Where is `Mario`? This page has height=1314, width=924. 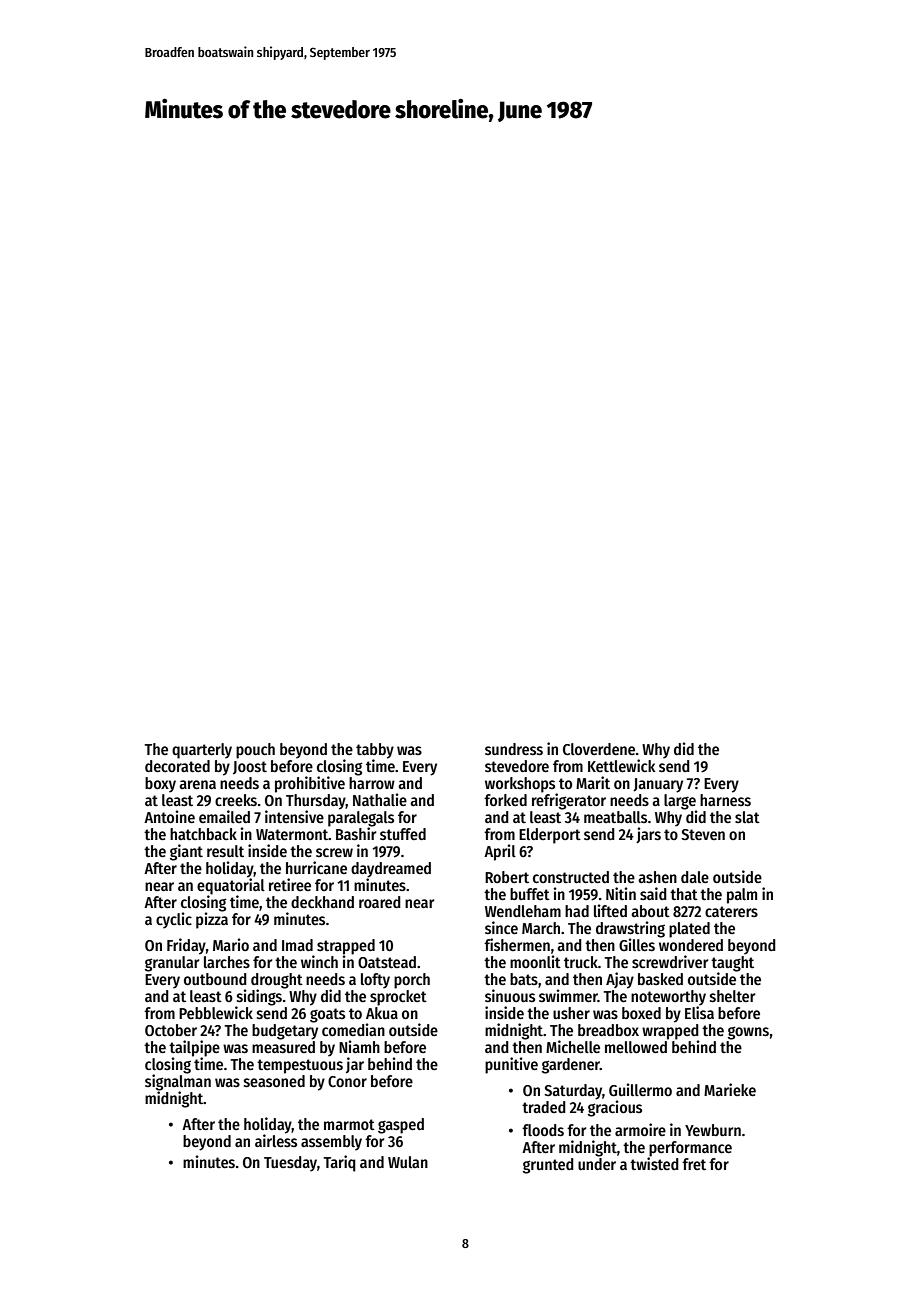 Mario is located at coordinates (231, 944).
